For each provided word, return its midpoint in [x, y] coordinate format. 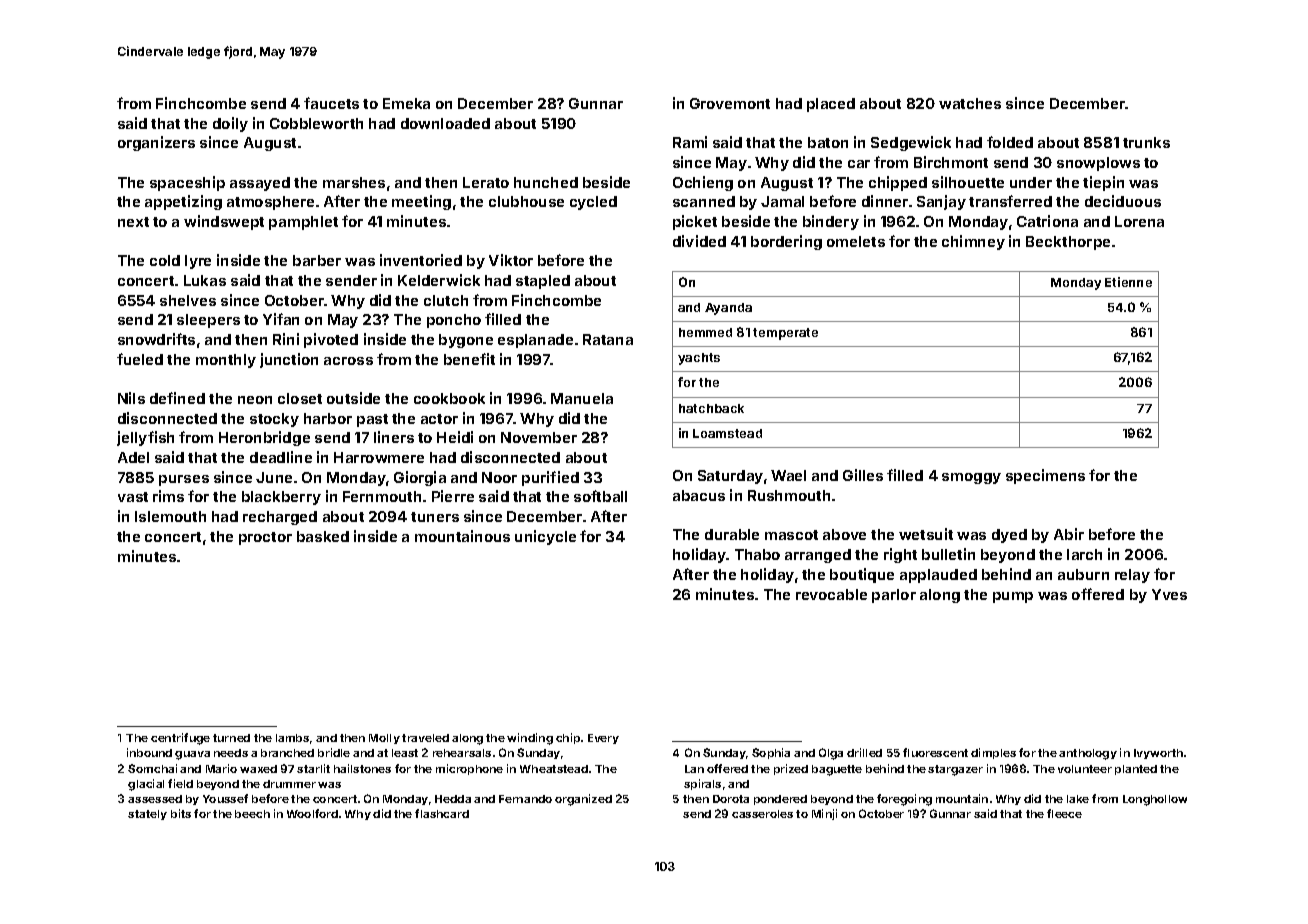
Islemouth [170, 516]
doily [230, 124]
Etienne [1128, 282]
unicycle [545, 537]
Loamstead [727, 433]
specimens [1045, 476]
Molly [384, 739]
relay [1132, 576]
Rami [690, 142]
